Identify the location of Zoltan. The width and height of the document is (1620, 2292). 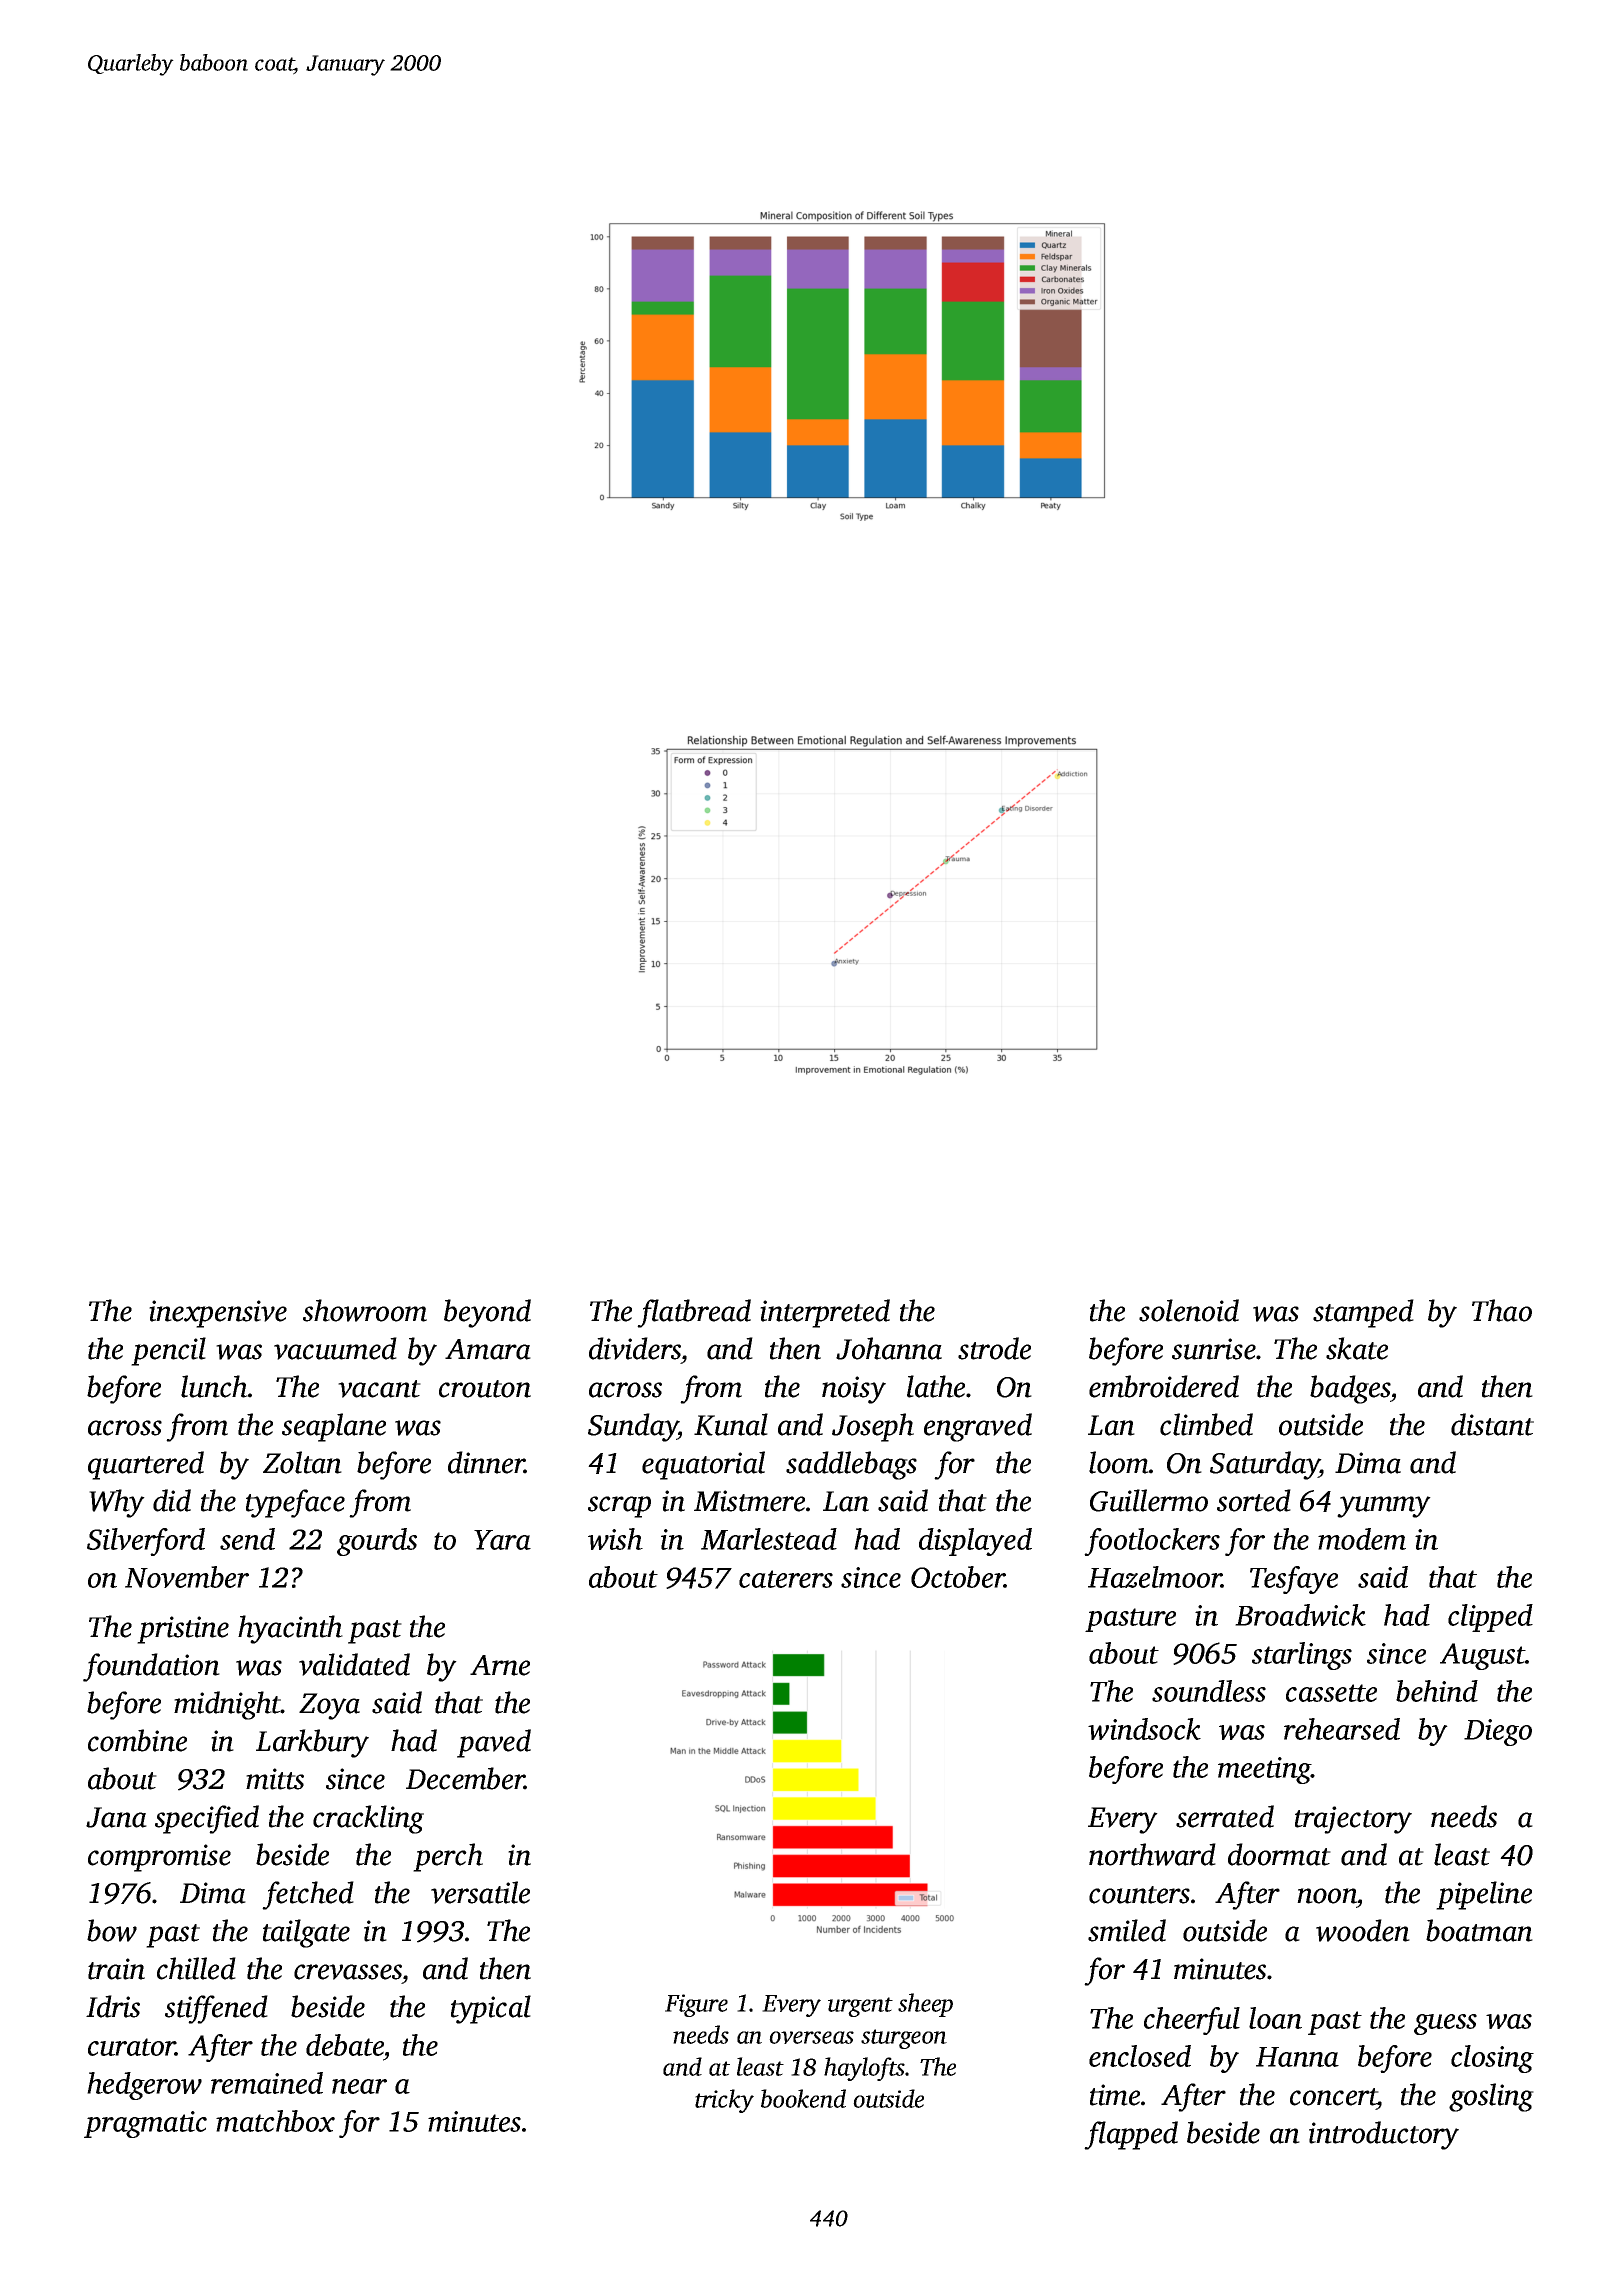
(302, 1462).
